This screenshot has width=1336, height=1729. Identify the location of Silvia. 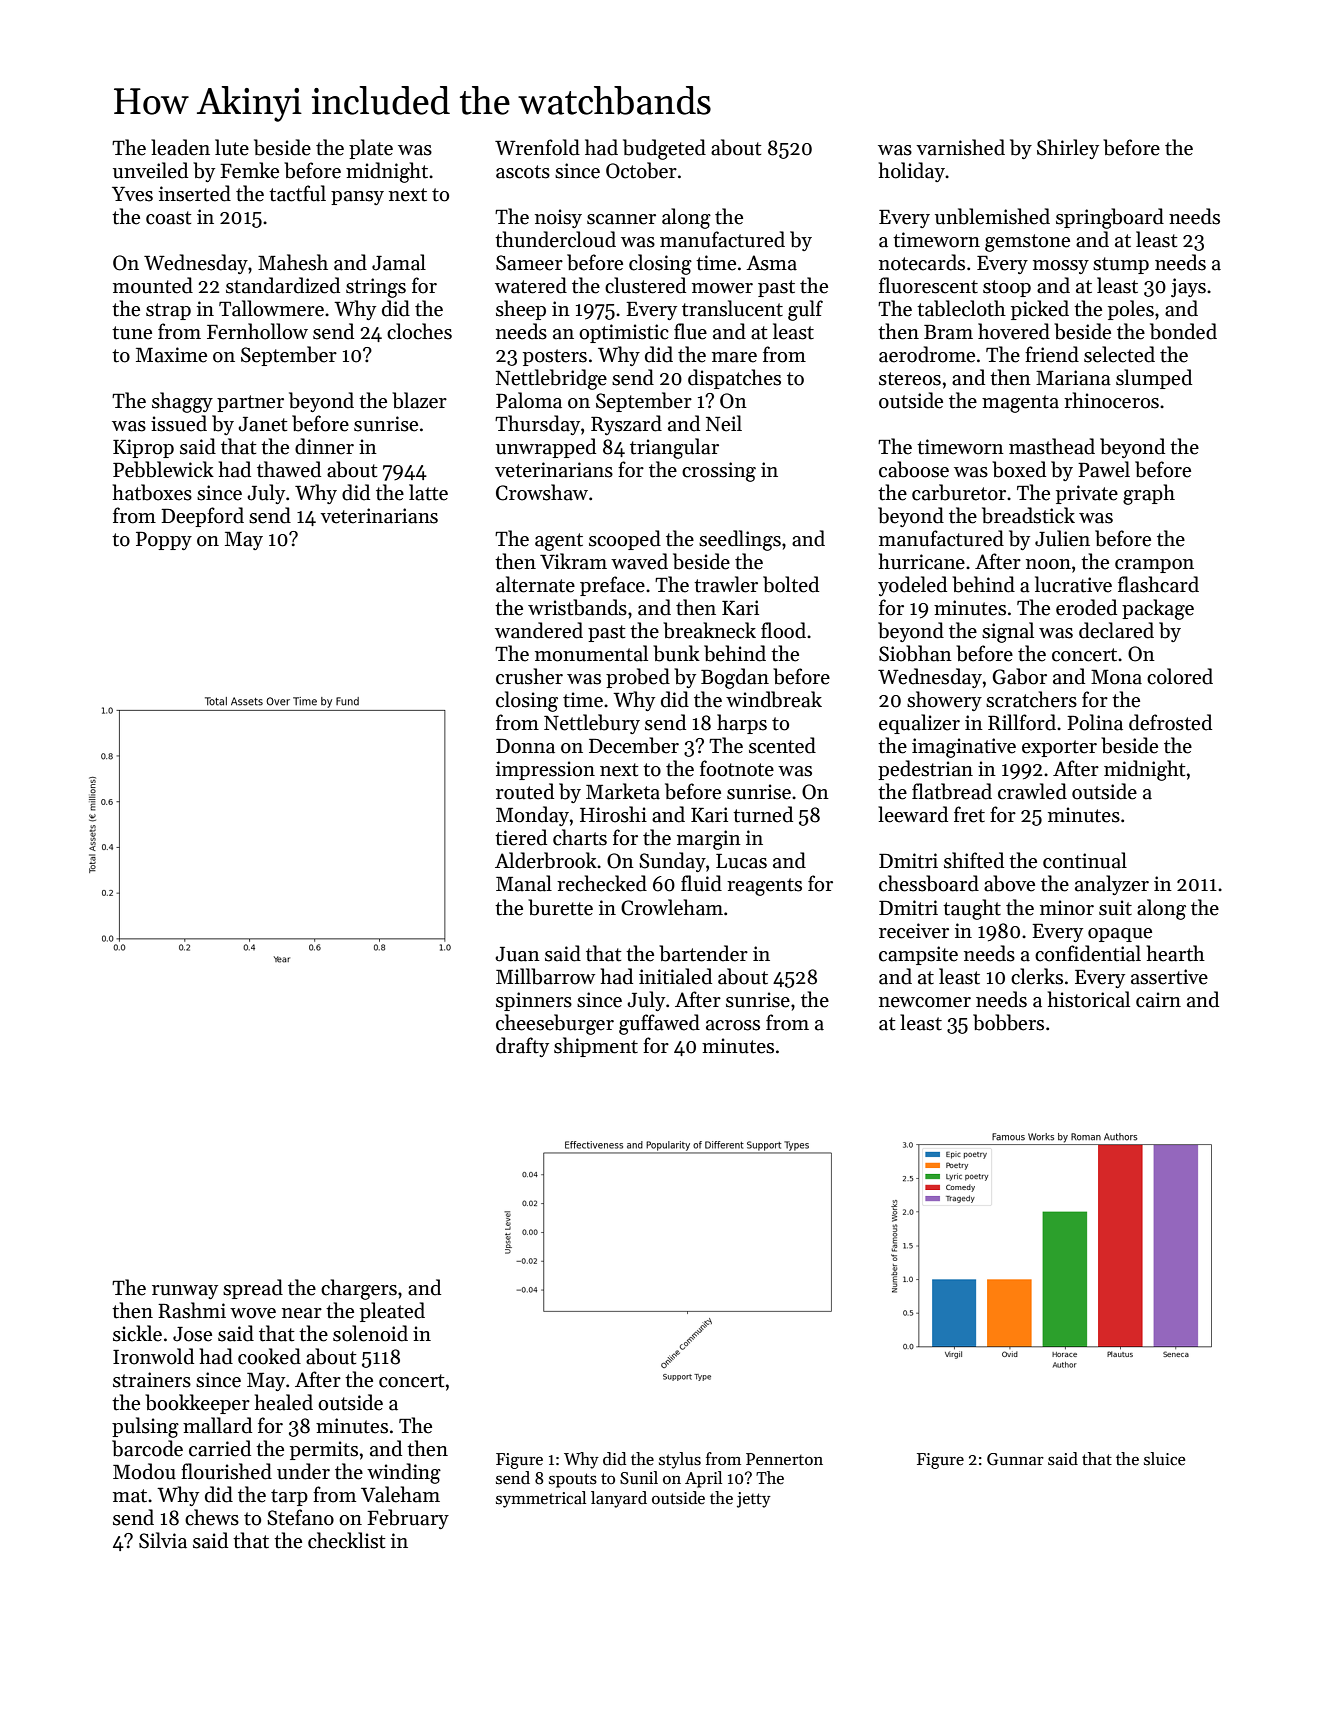
(163, 1540).
